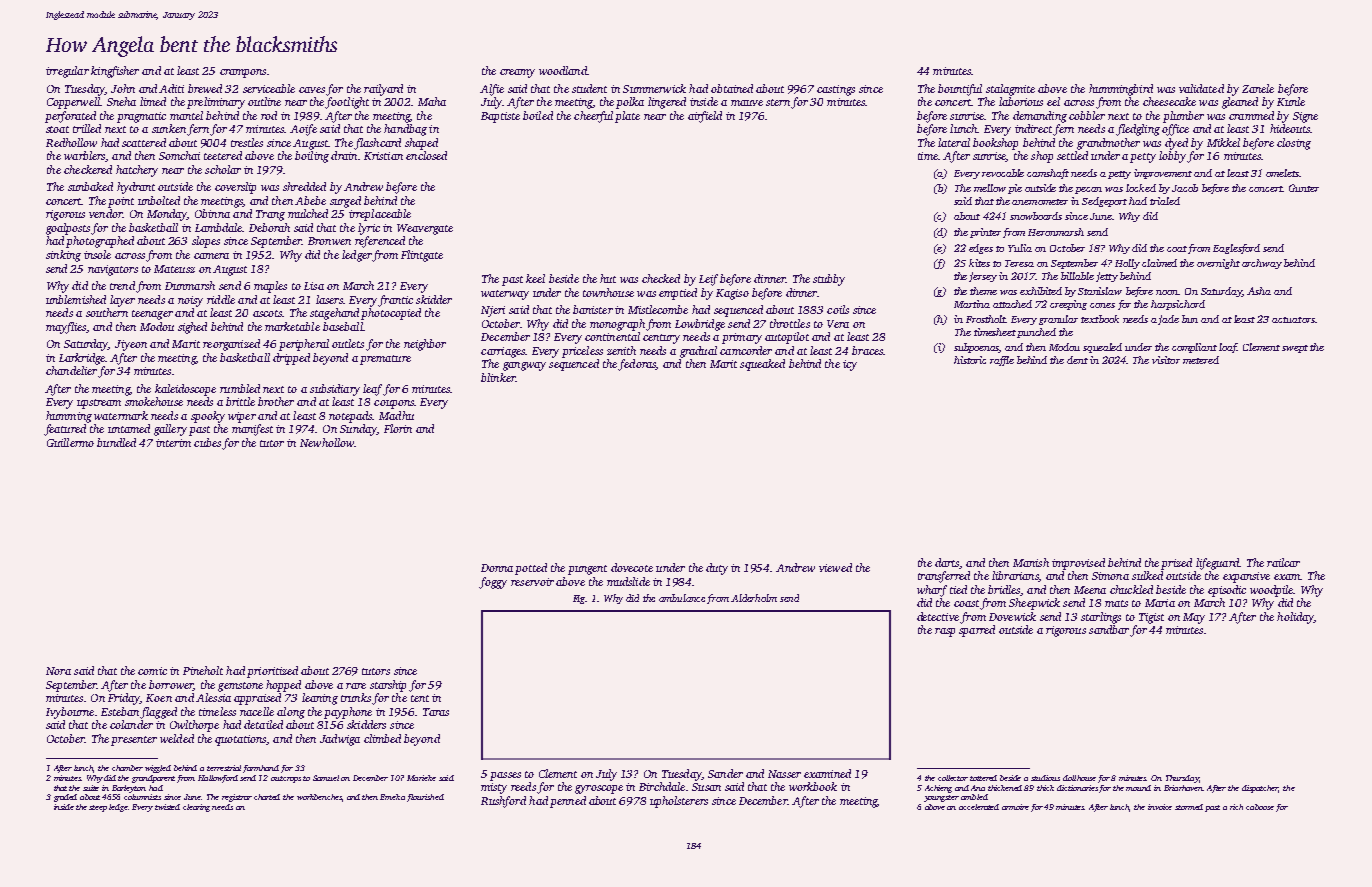 The width and height of the screenshot is (1372, 887). Describe the element at coordinates (304, 186) in the screenshot. I see `shredded` at that location.
